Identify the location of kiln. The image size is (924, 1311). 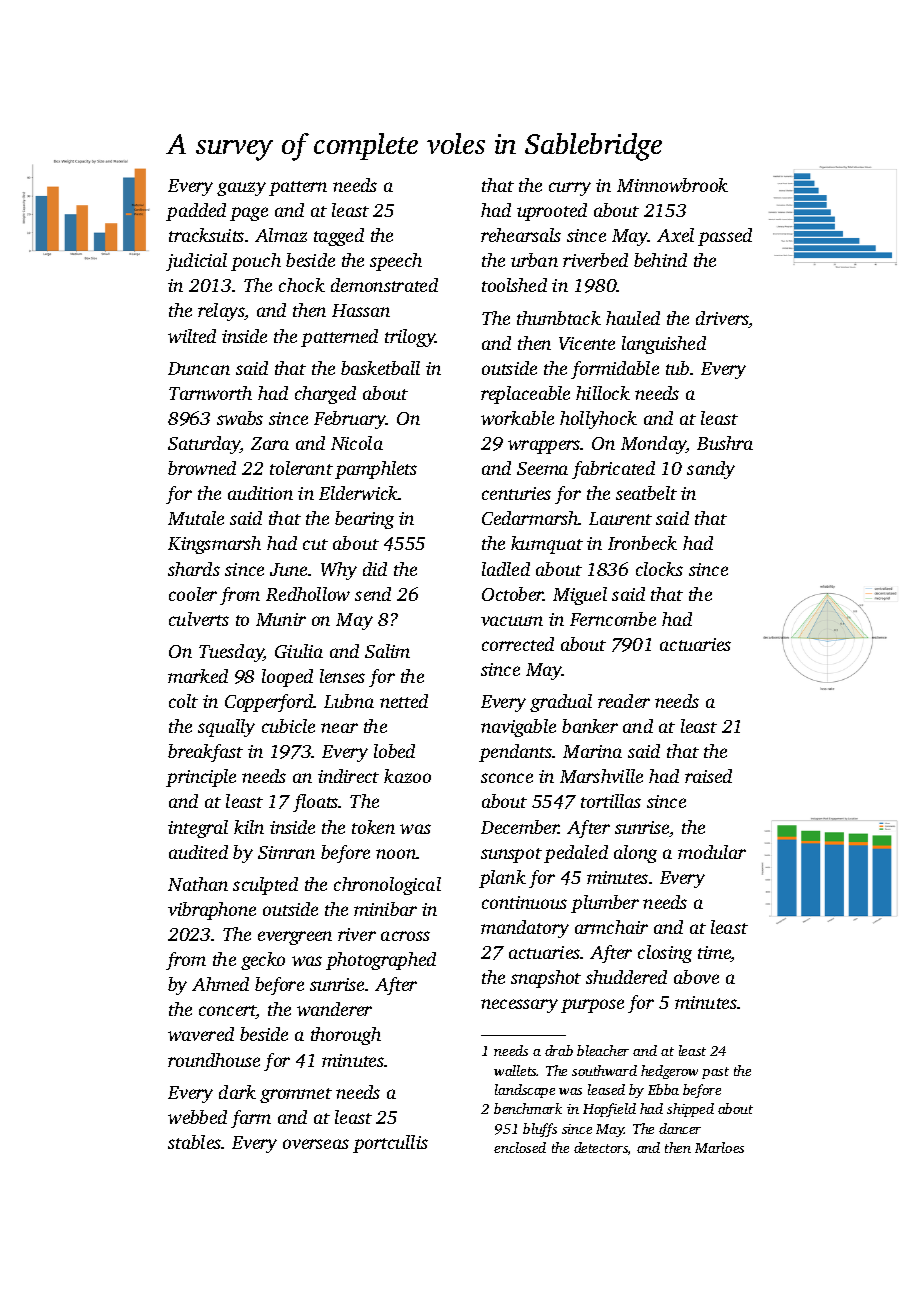
(249, 827).
